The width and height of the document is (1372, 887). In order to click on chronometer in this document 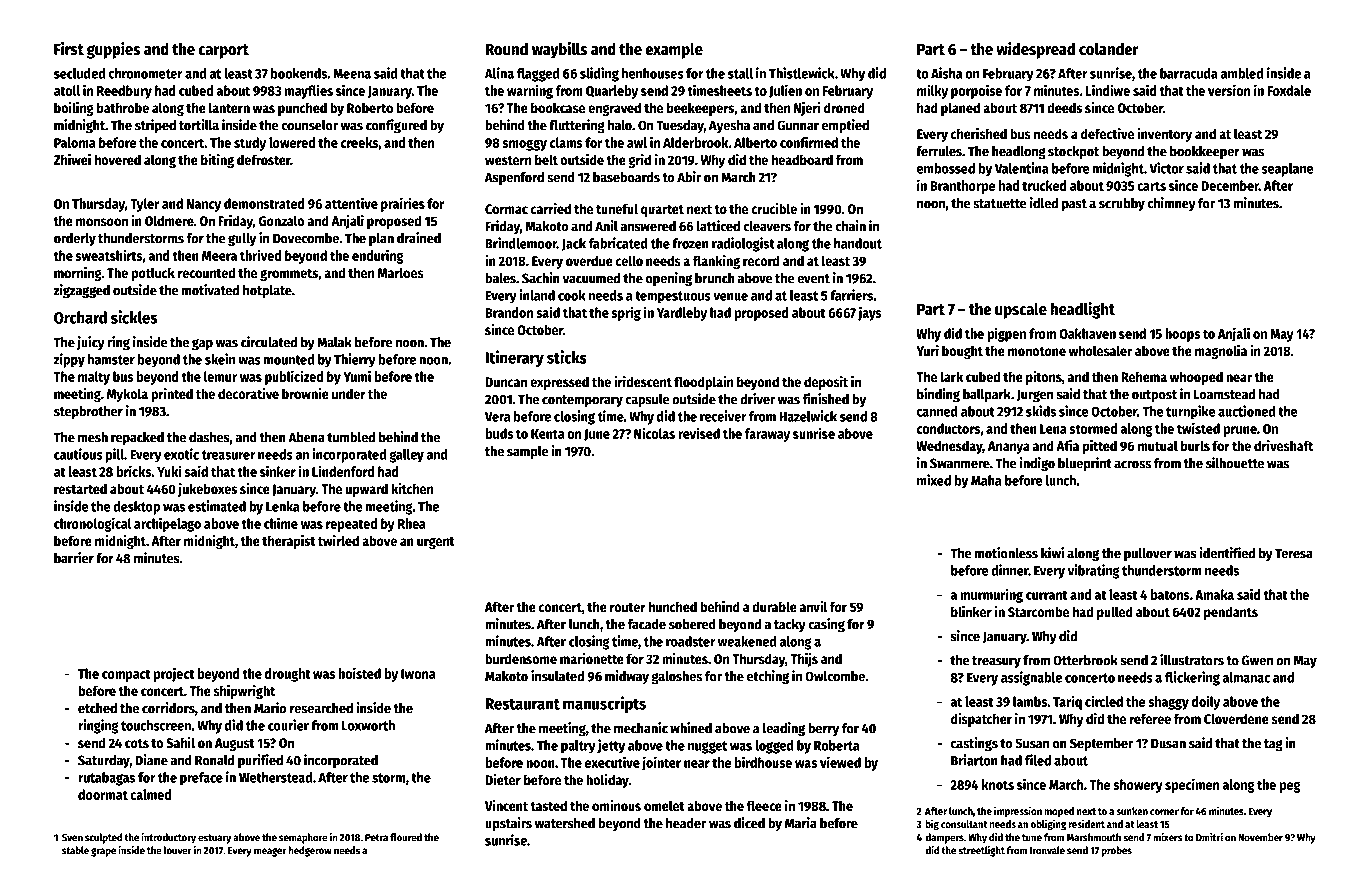, I will do `click(146, 73)`.
